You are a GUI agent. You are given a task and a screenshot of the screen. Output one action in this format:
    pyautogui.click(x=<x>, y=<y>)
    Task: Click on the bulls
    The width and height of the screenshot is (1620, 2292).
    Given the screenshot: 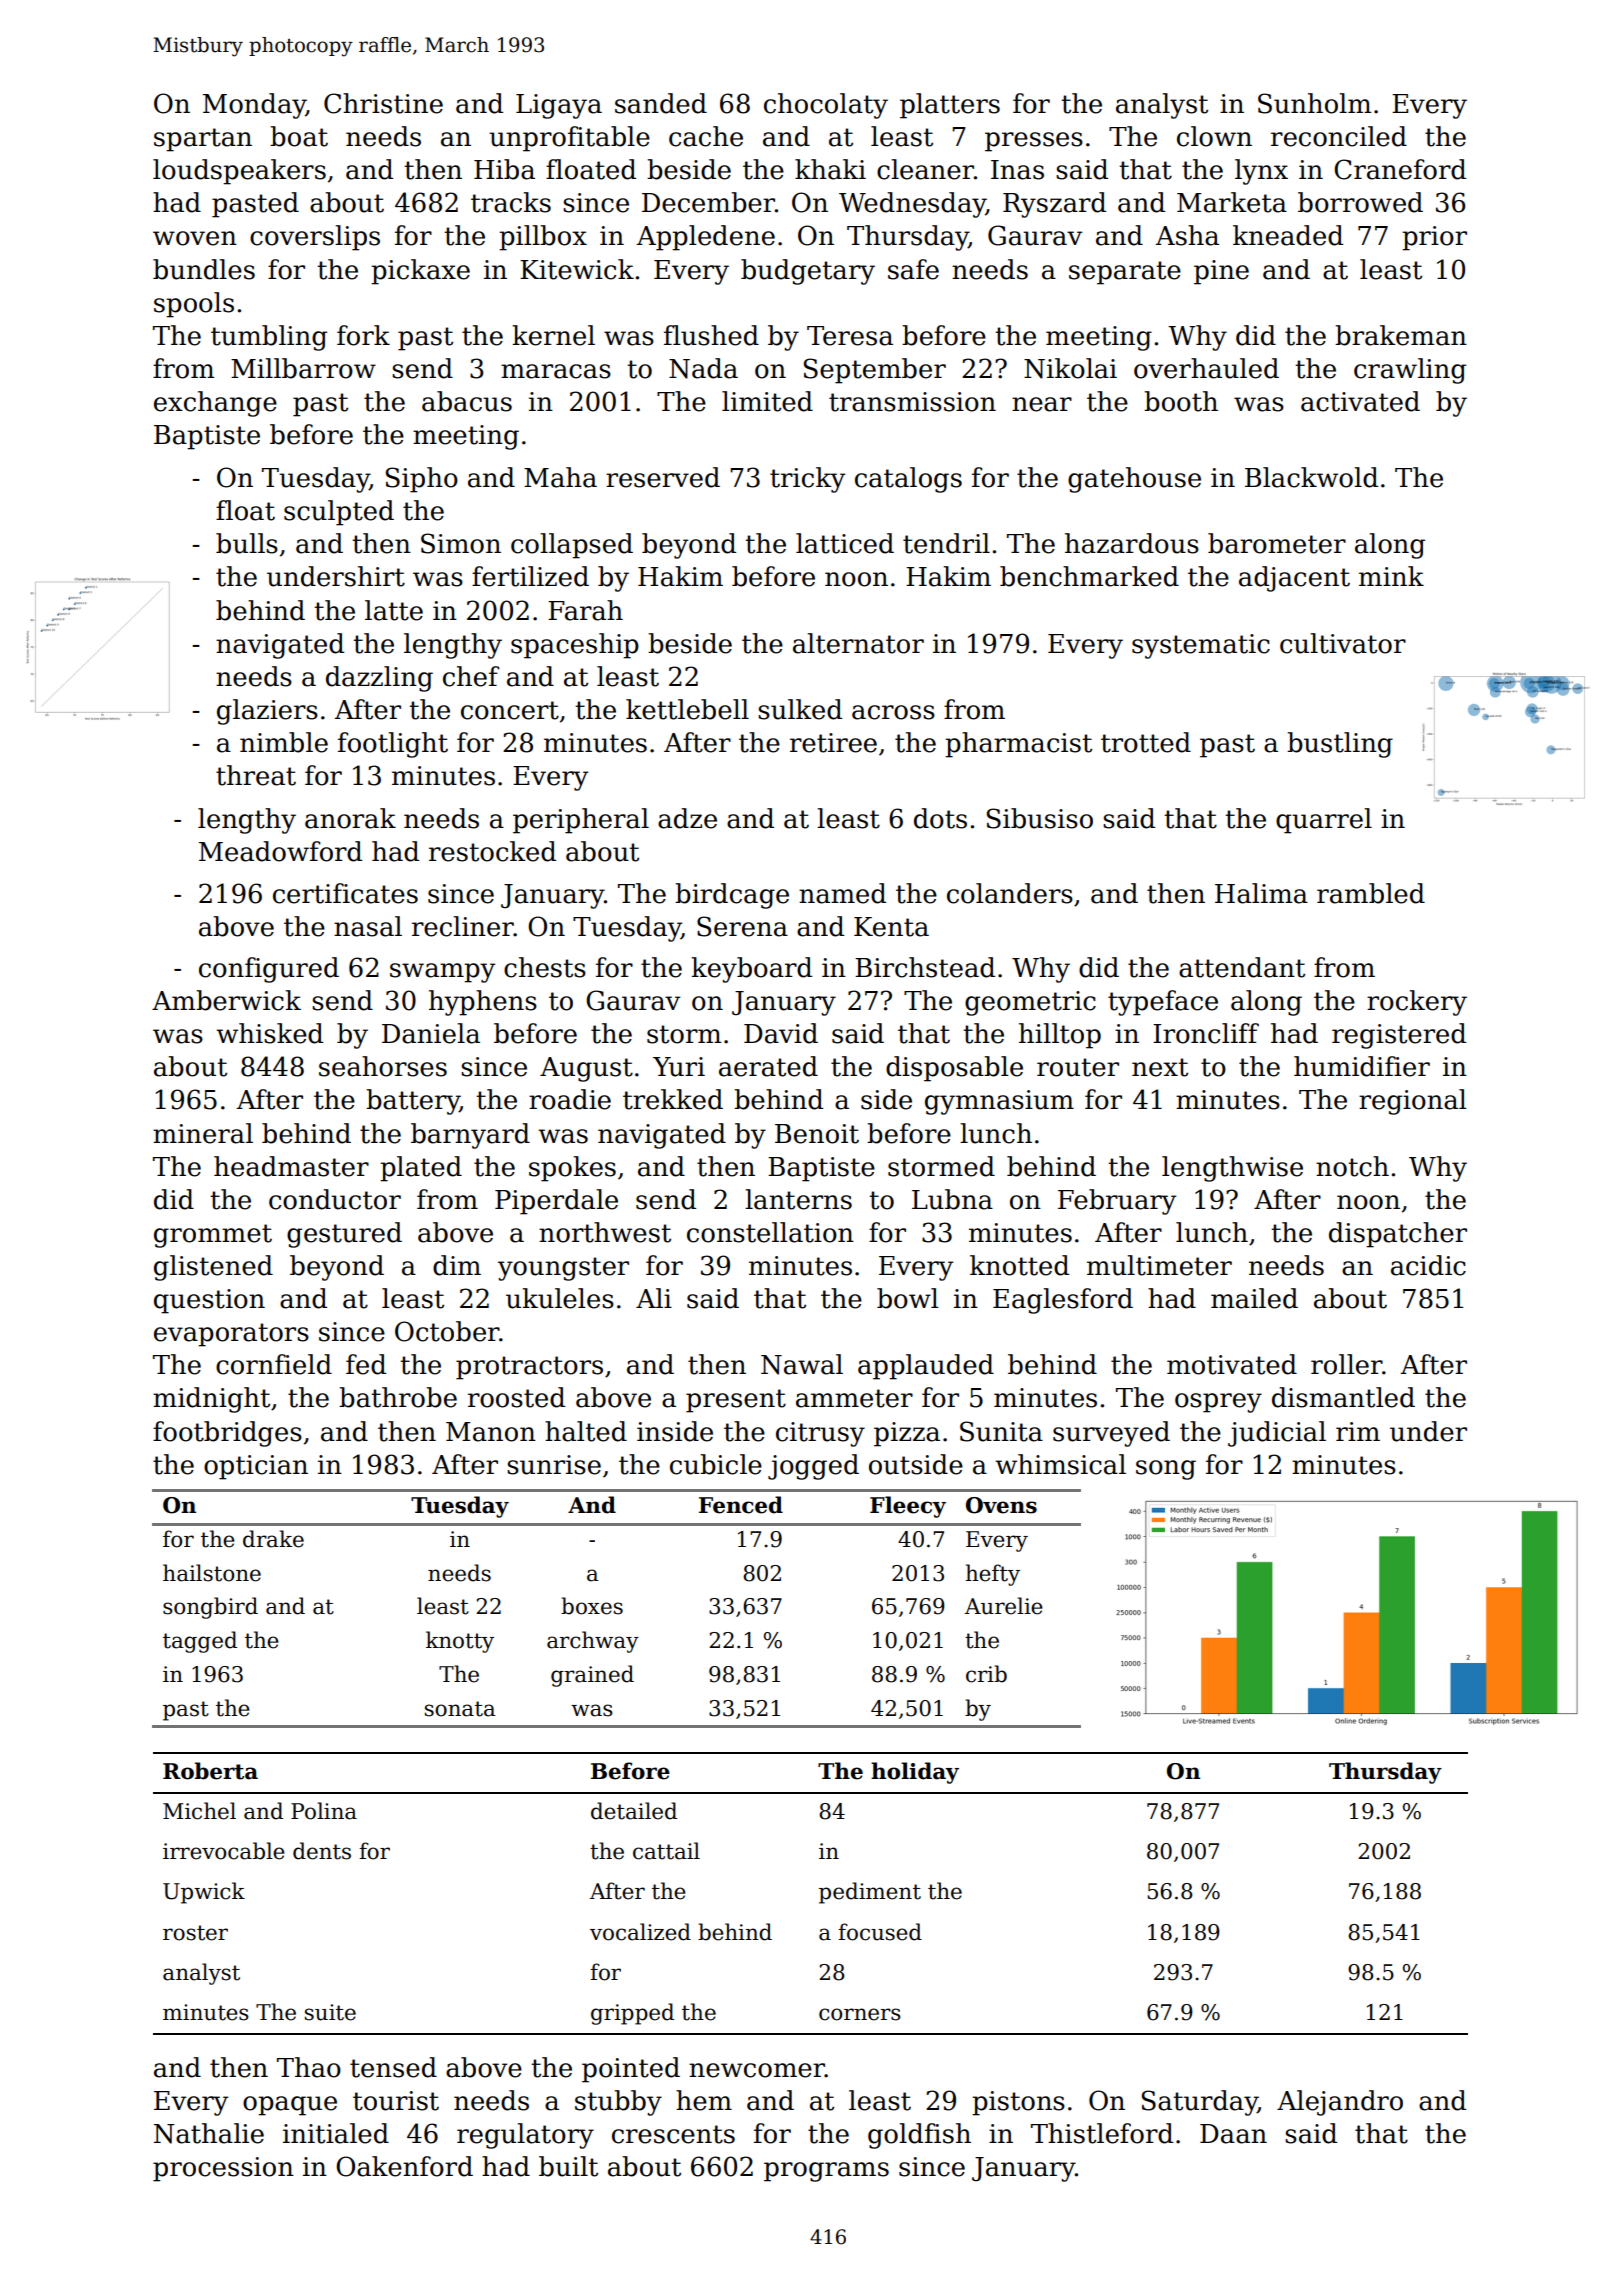 What is the action you would take?
    pyautogui.click(x=247, y=543)
